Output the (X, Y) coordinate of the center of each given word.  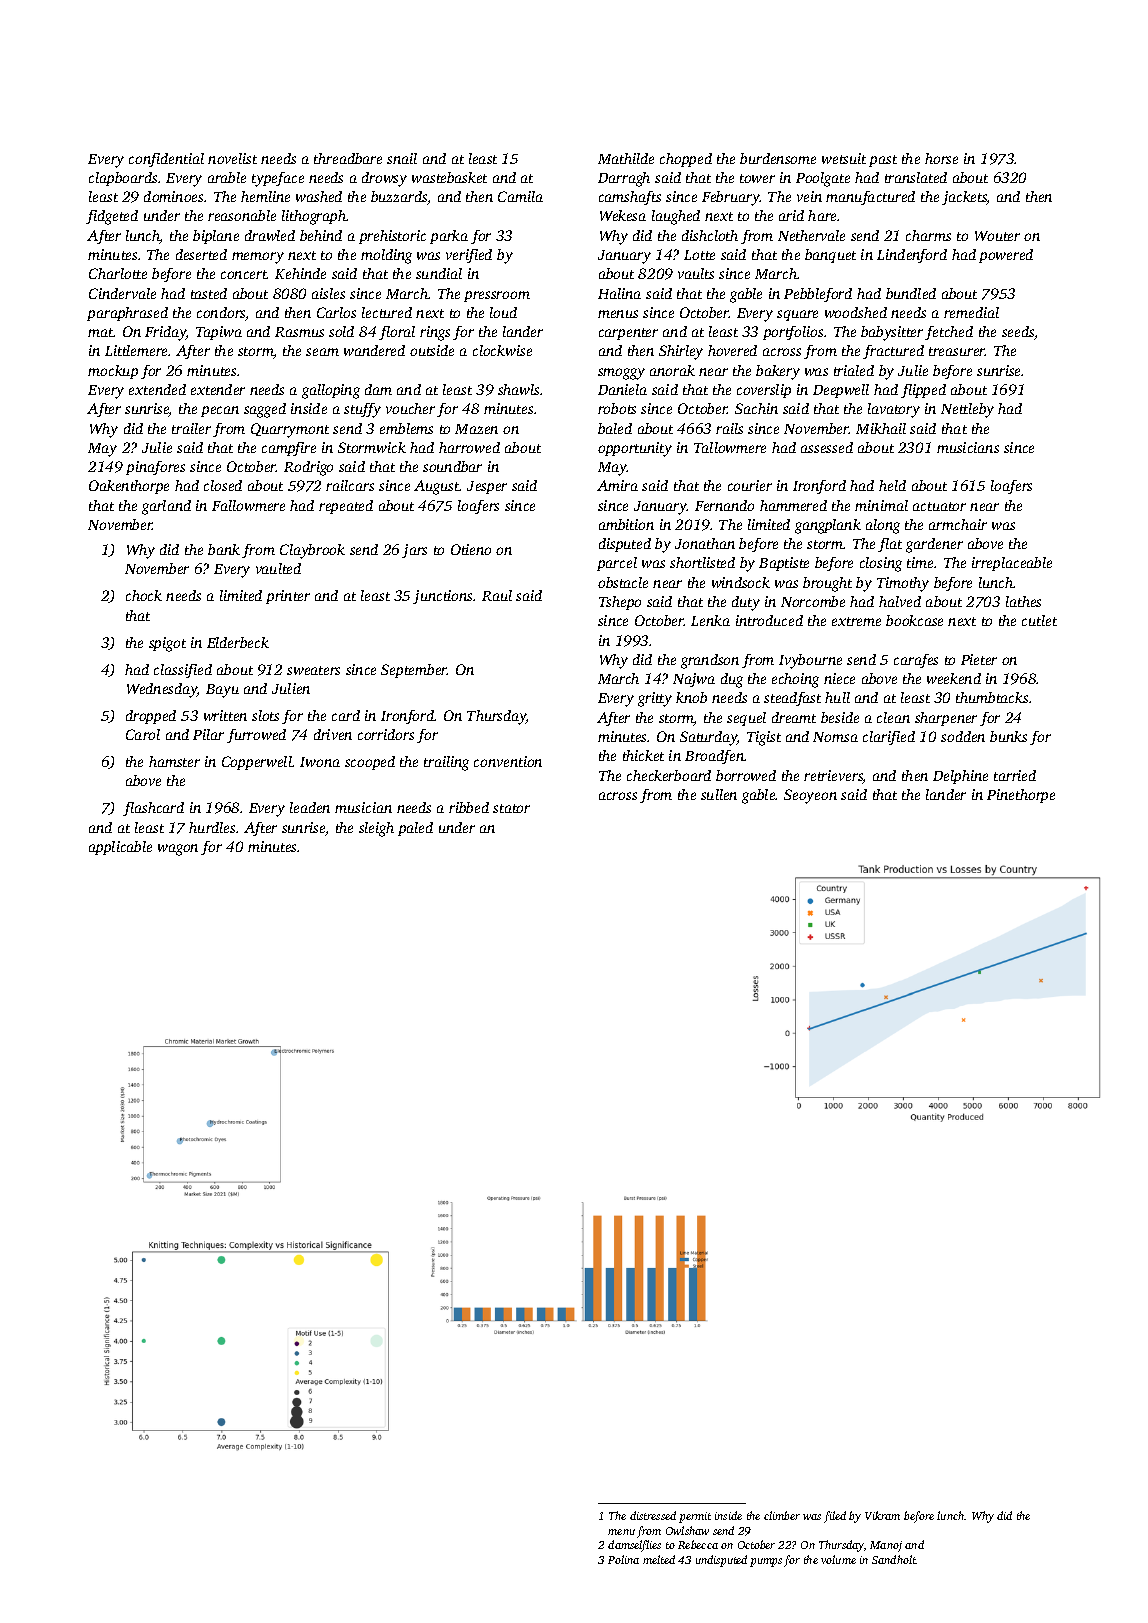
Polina (623, 1559)
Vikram (882, 1515)
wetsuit (844, 158)
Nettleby (967, 410)
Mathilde (626, 158)
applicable (120, 848)
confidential (166, 160)
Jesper (487, 487)
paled (415, 829)
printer (288, 597)
